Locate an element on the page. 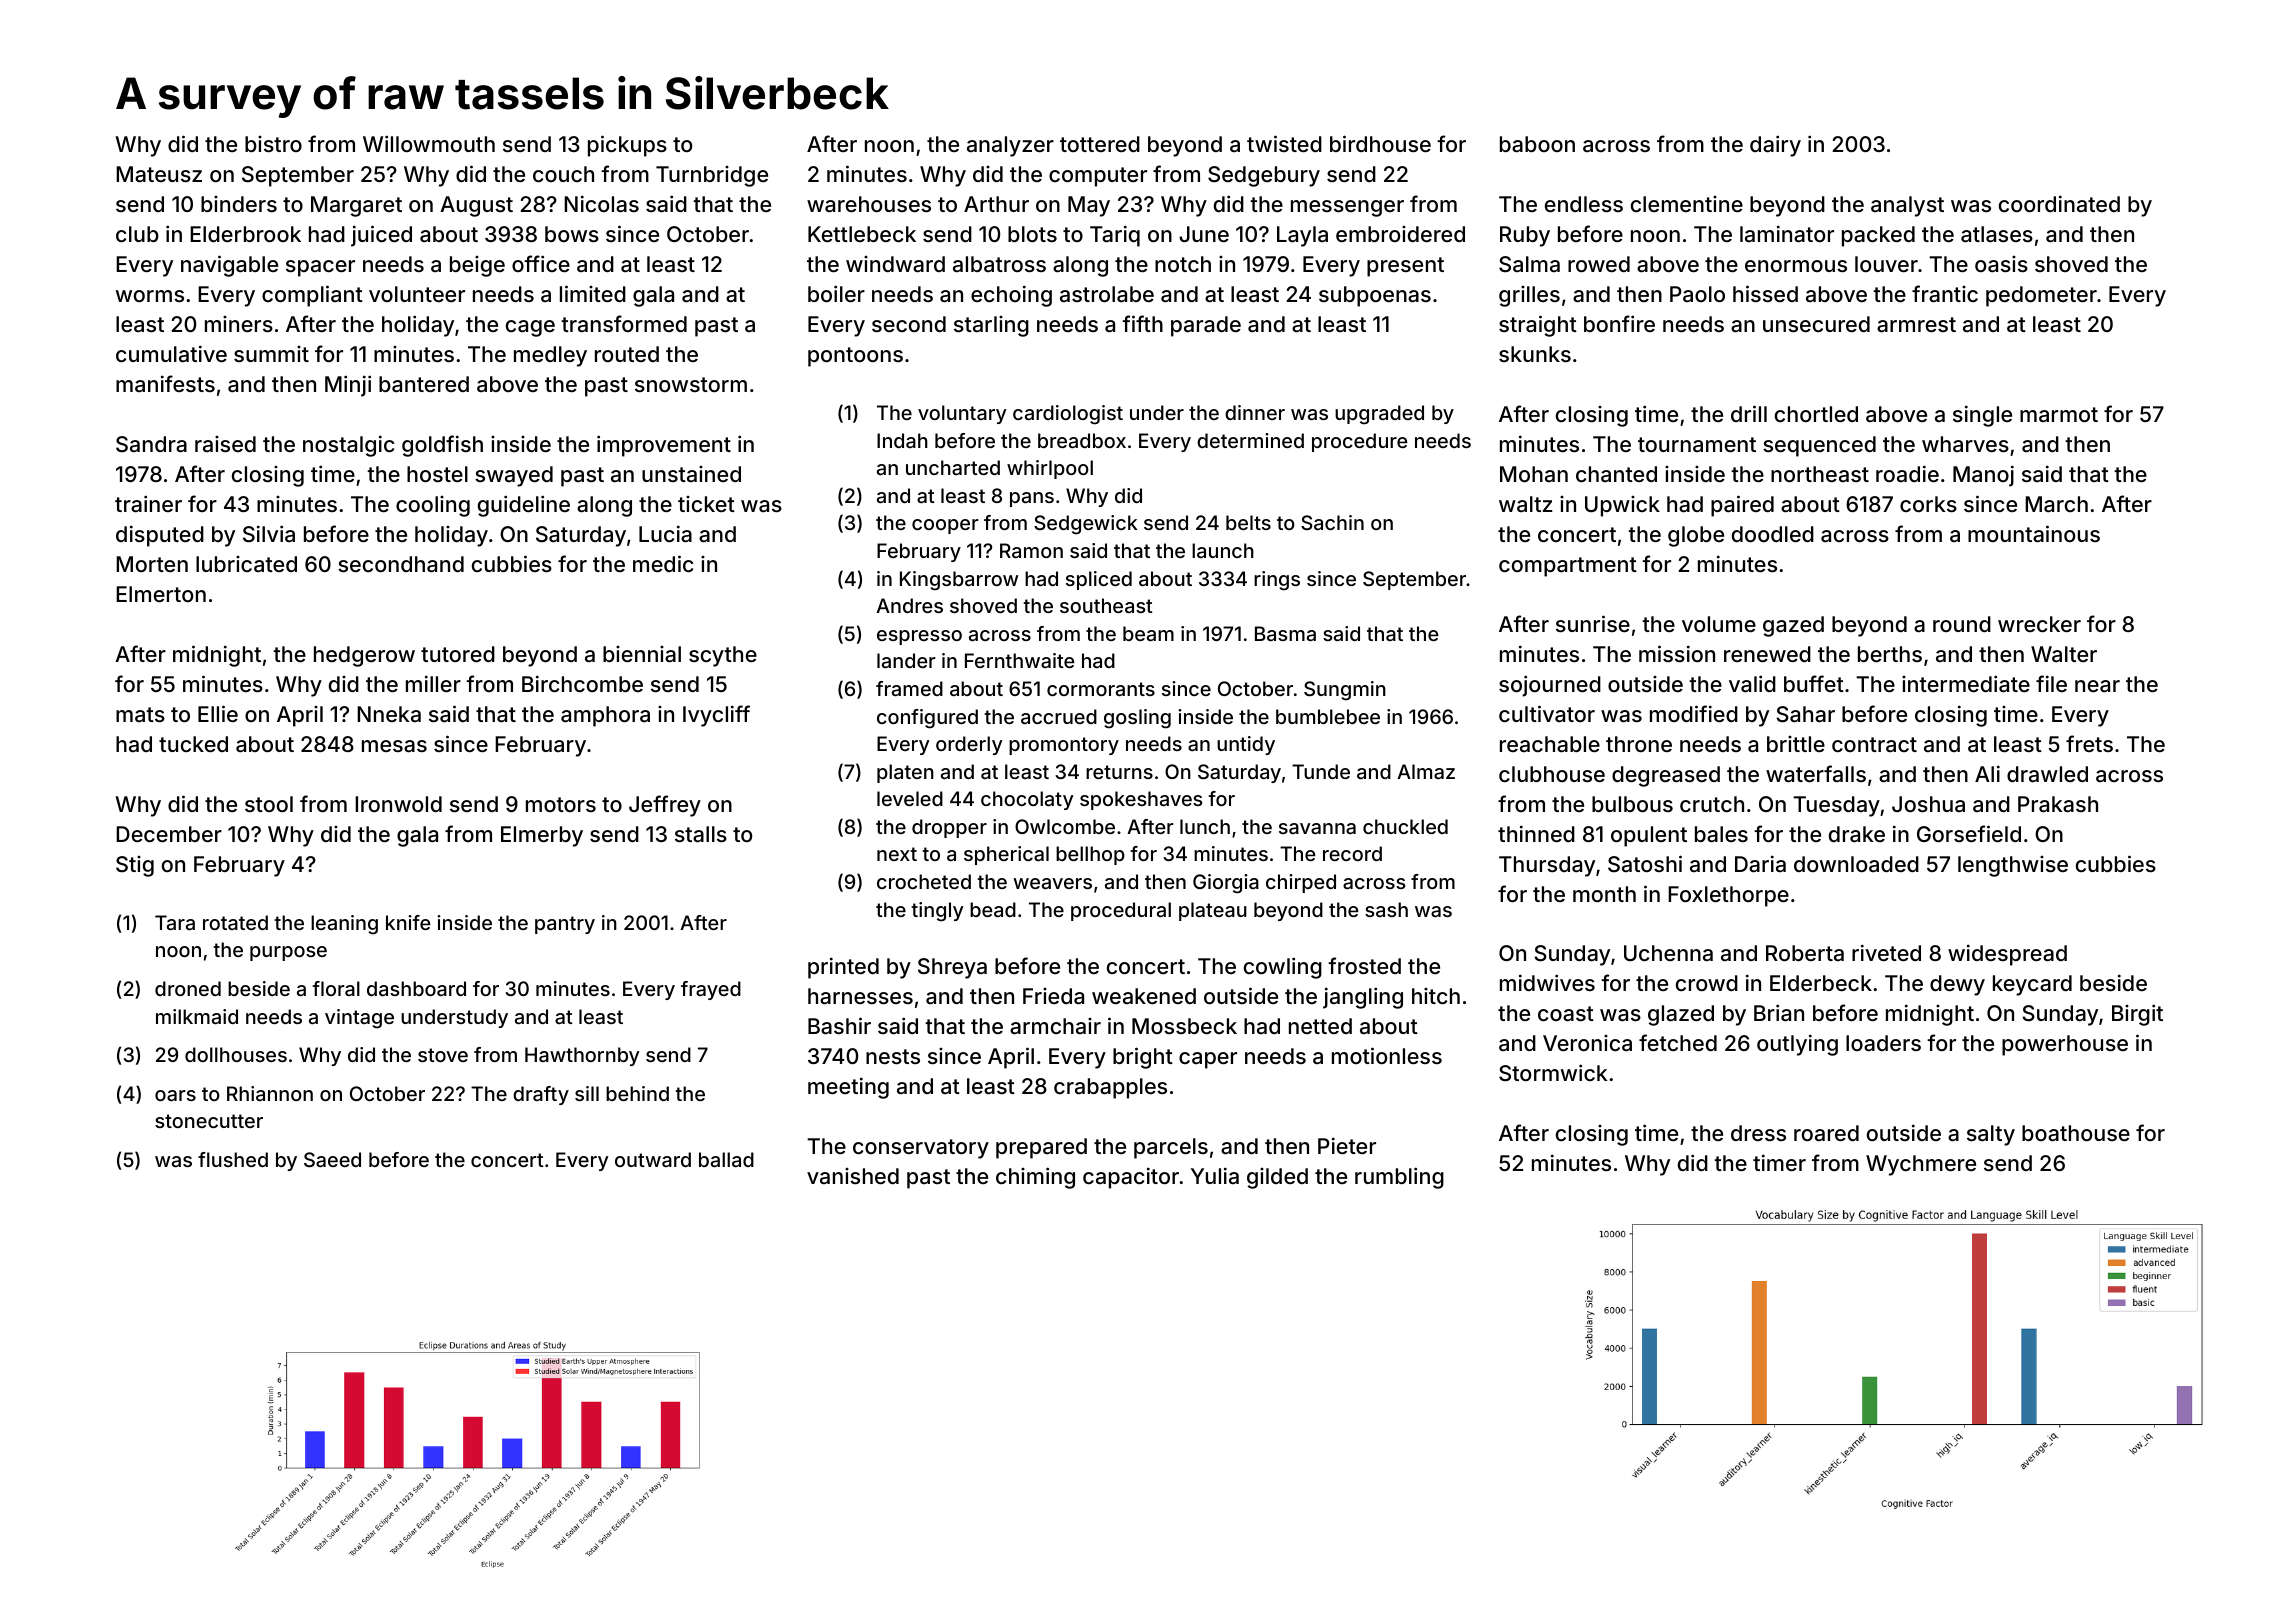  paired is located at coordinates (1742, 506).
